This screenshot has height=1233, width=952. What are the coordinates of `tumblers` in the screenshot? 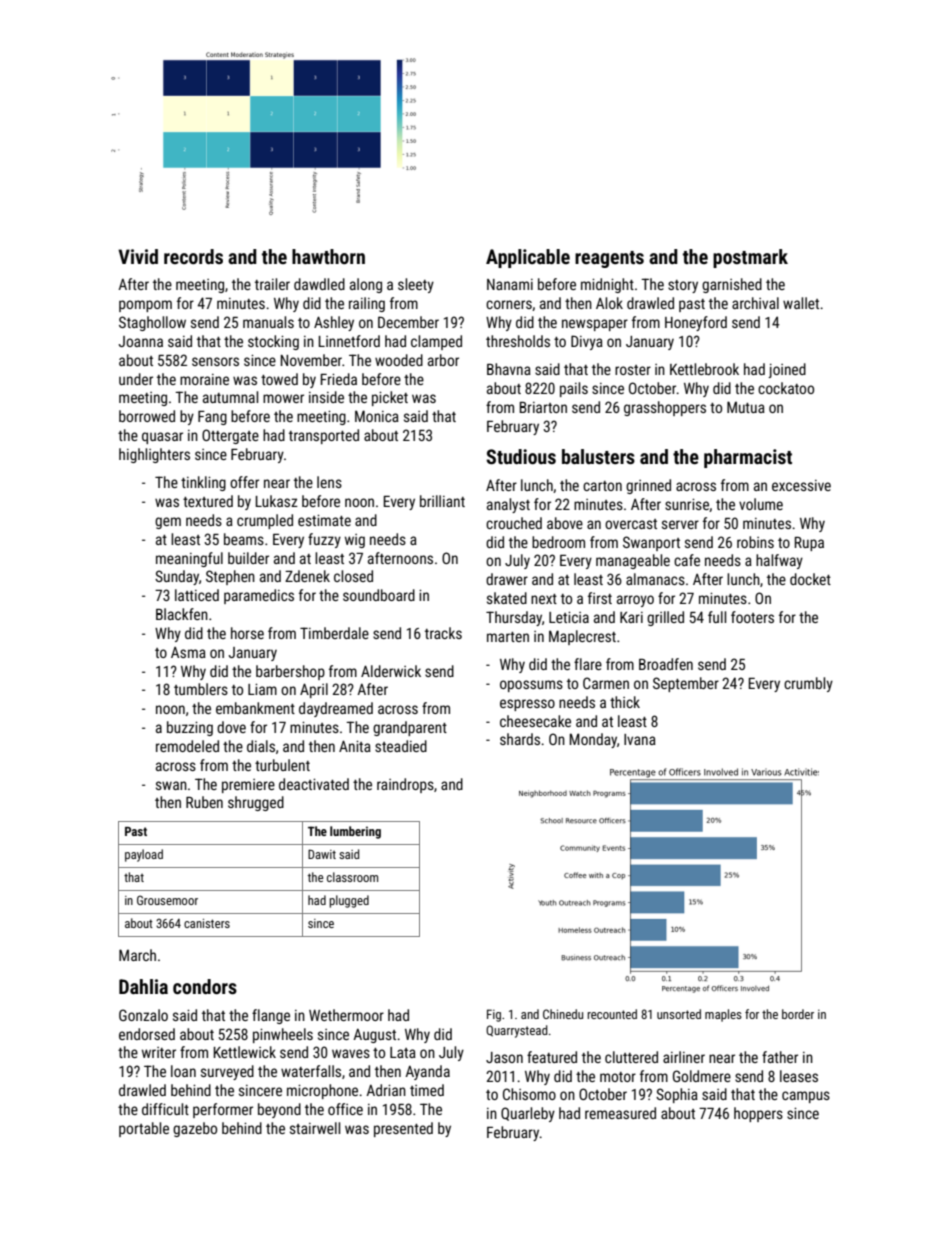 It's located at (201, 689).
